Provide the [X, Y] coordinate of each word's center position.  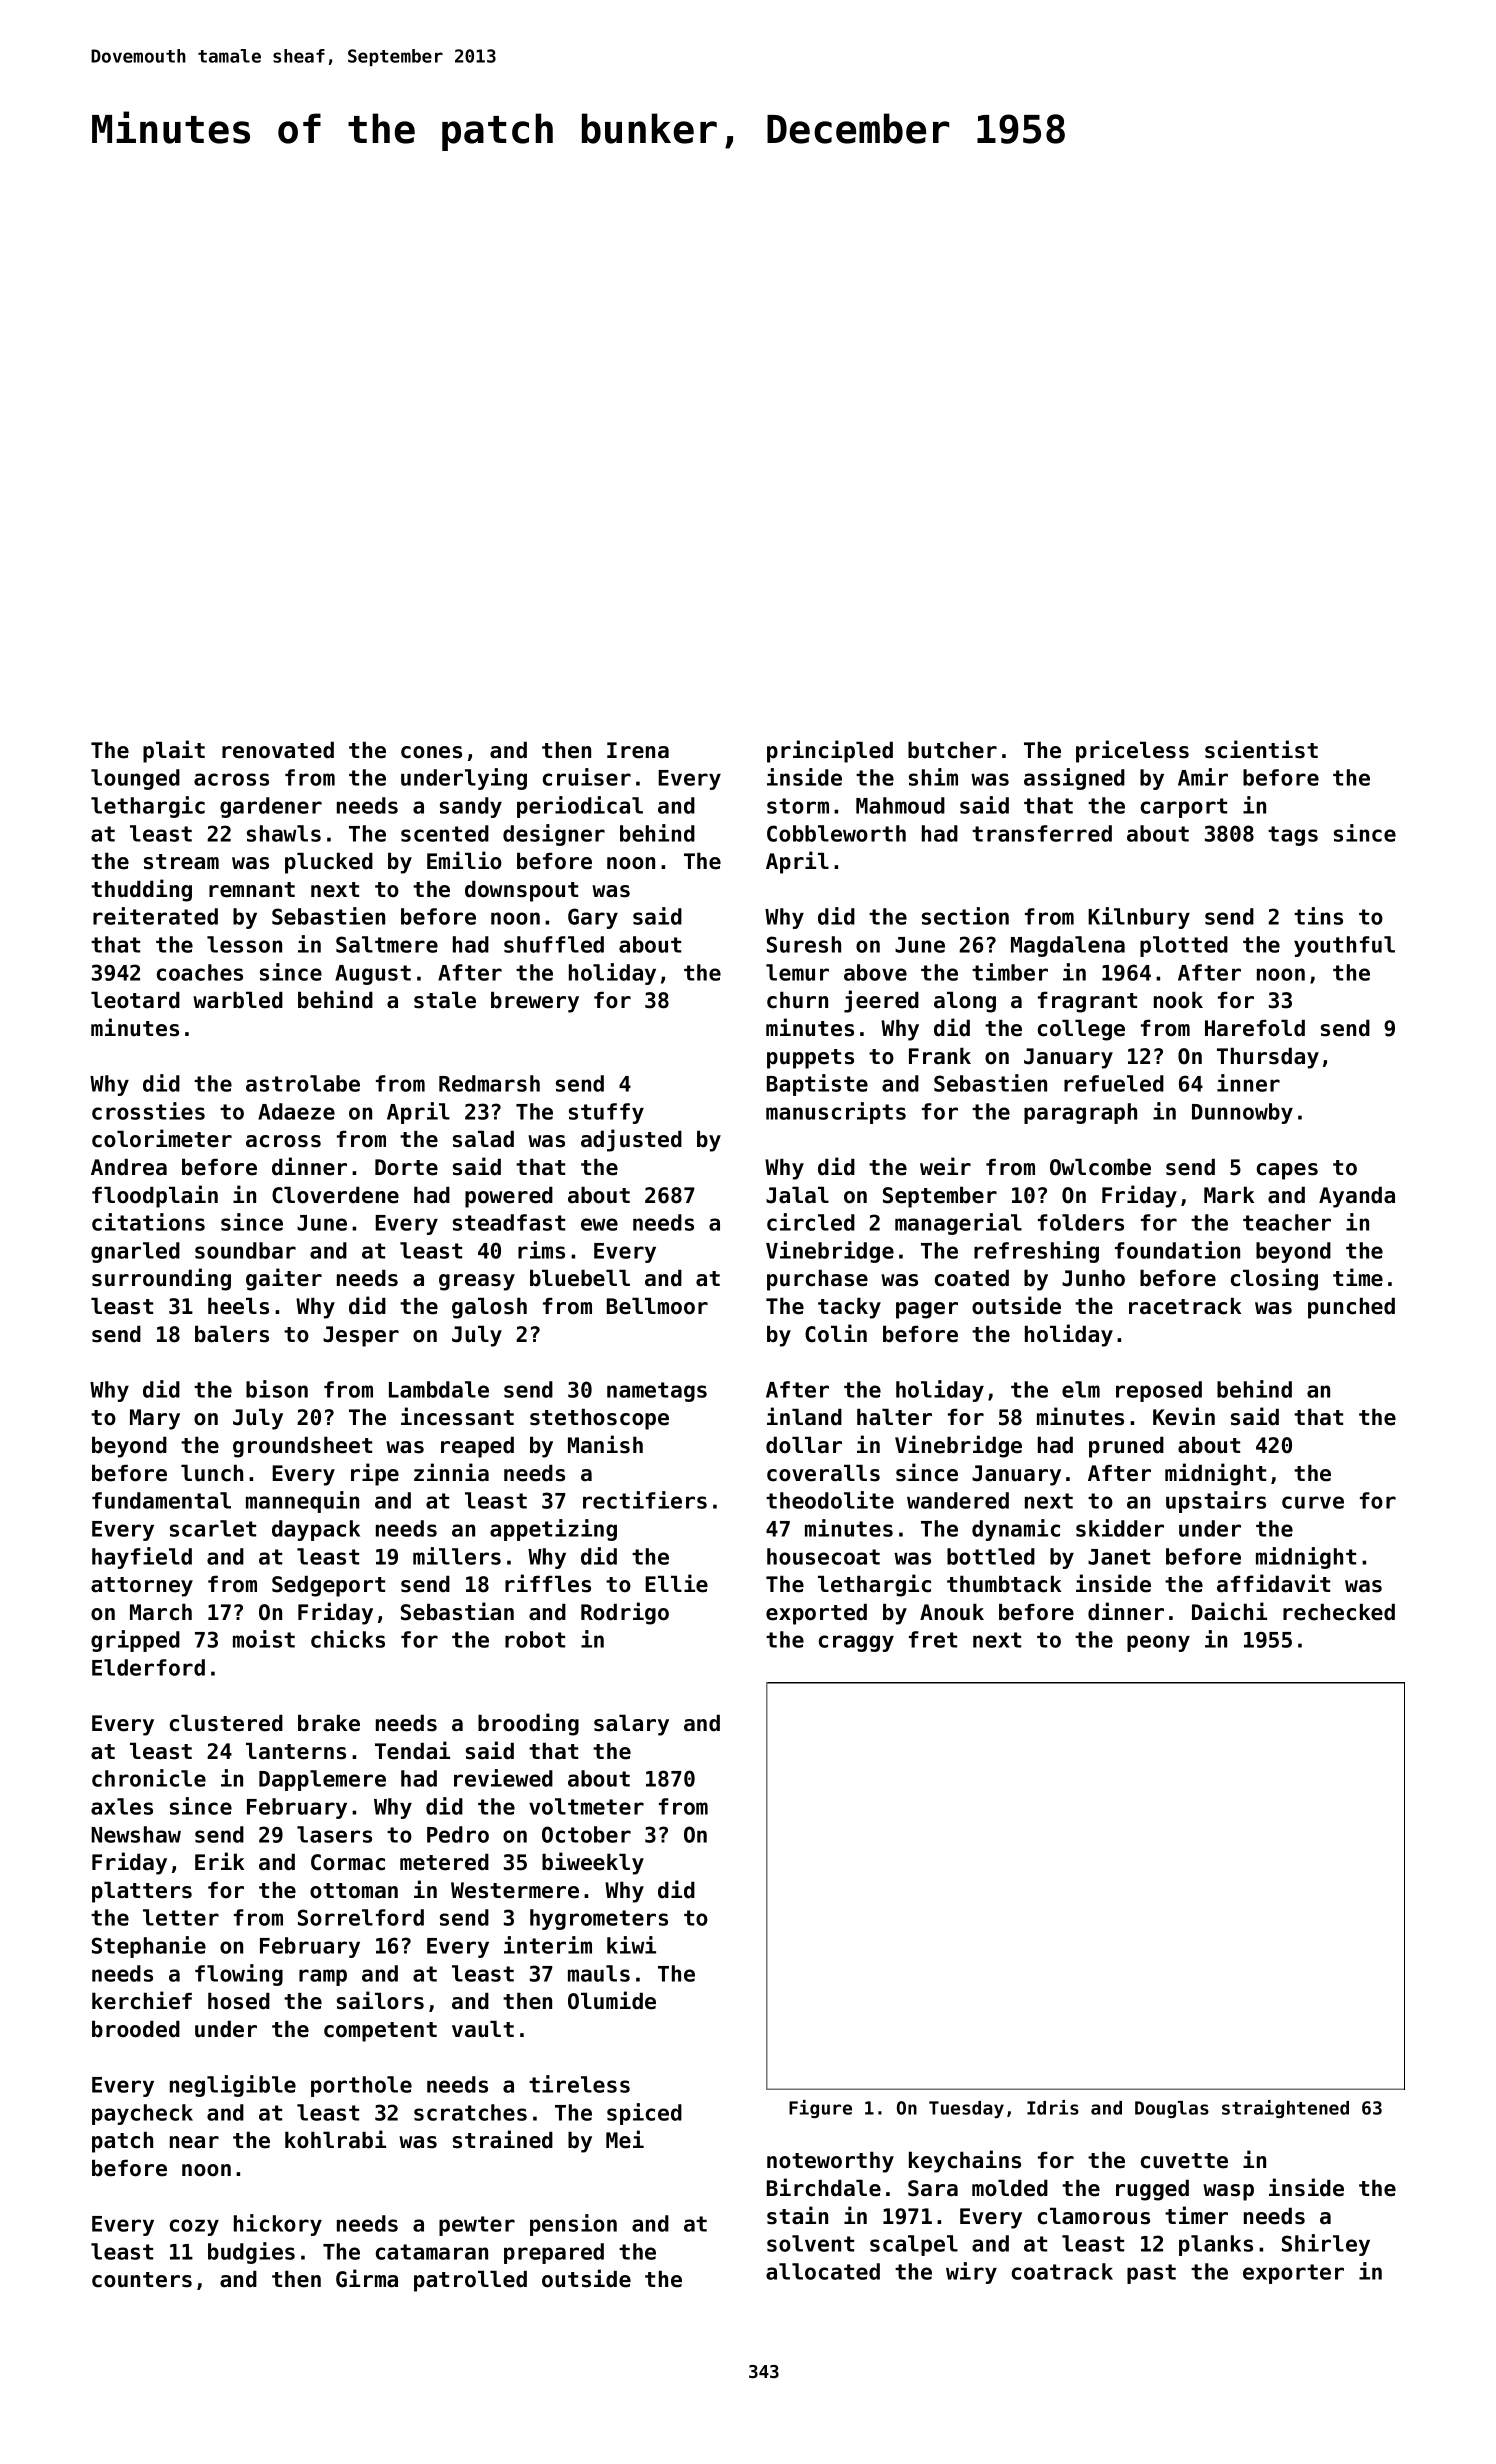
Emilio [464, 860]
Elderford [148, 1667]
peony [1158, 1643]
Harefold [1255, 1028]
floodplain [155, 1196]
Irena [638, 750]
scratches [470, 2112]
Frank [940, 1056]
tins [1318, 916]
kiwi [631, 1945]
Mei [625, 2139]
